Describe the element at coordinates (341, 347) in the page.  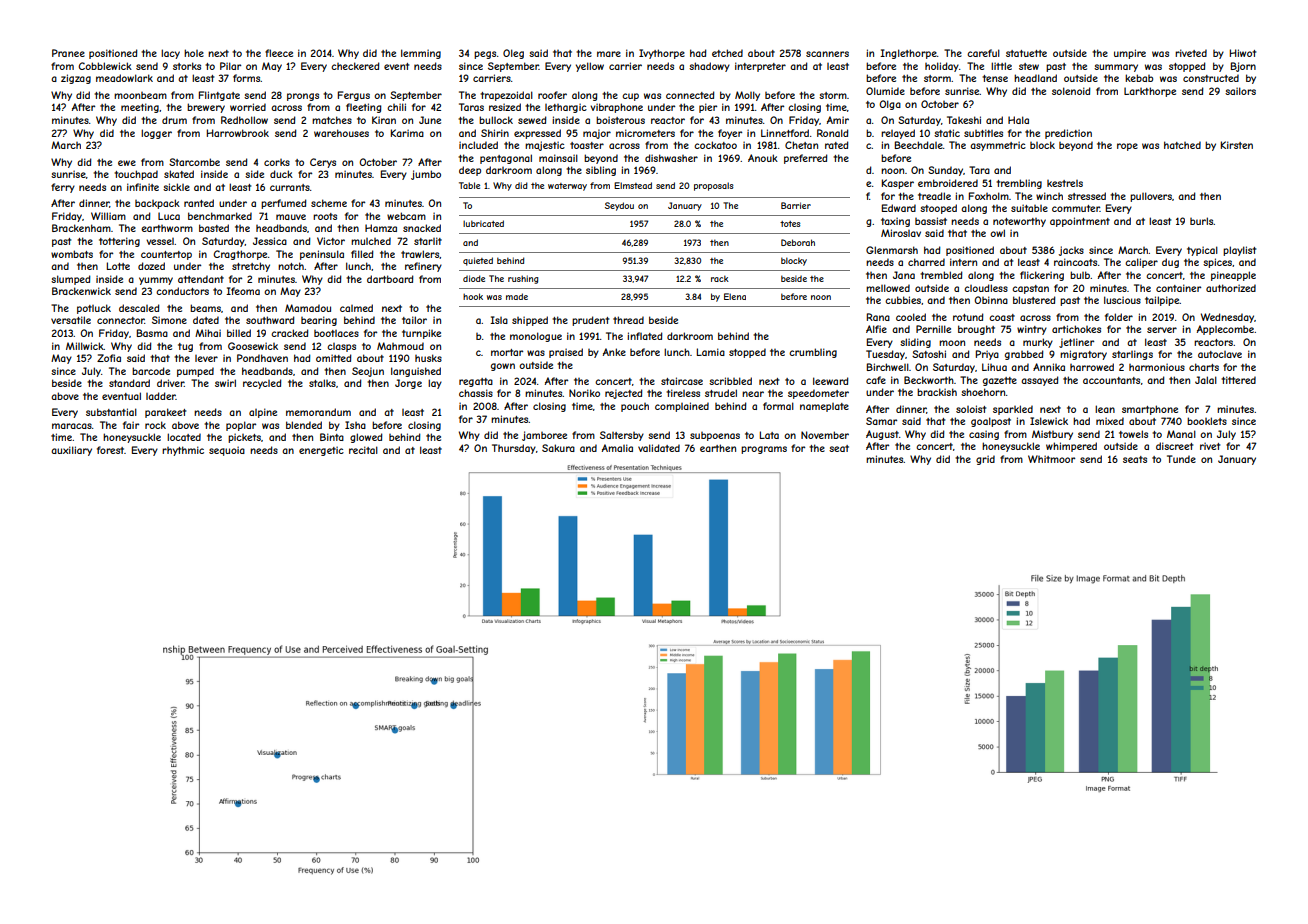
I see `clasps` at that location.
